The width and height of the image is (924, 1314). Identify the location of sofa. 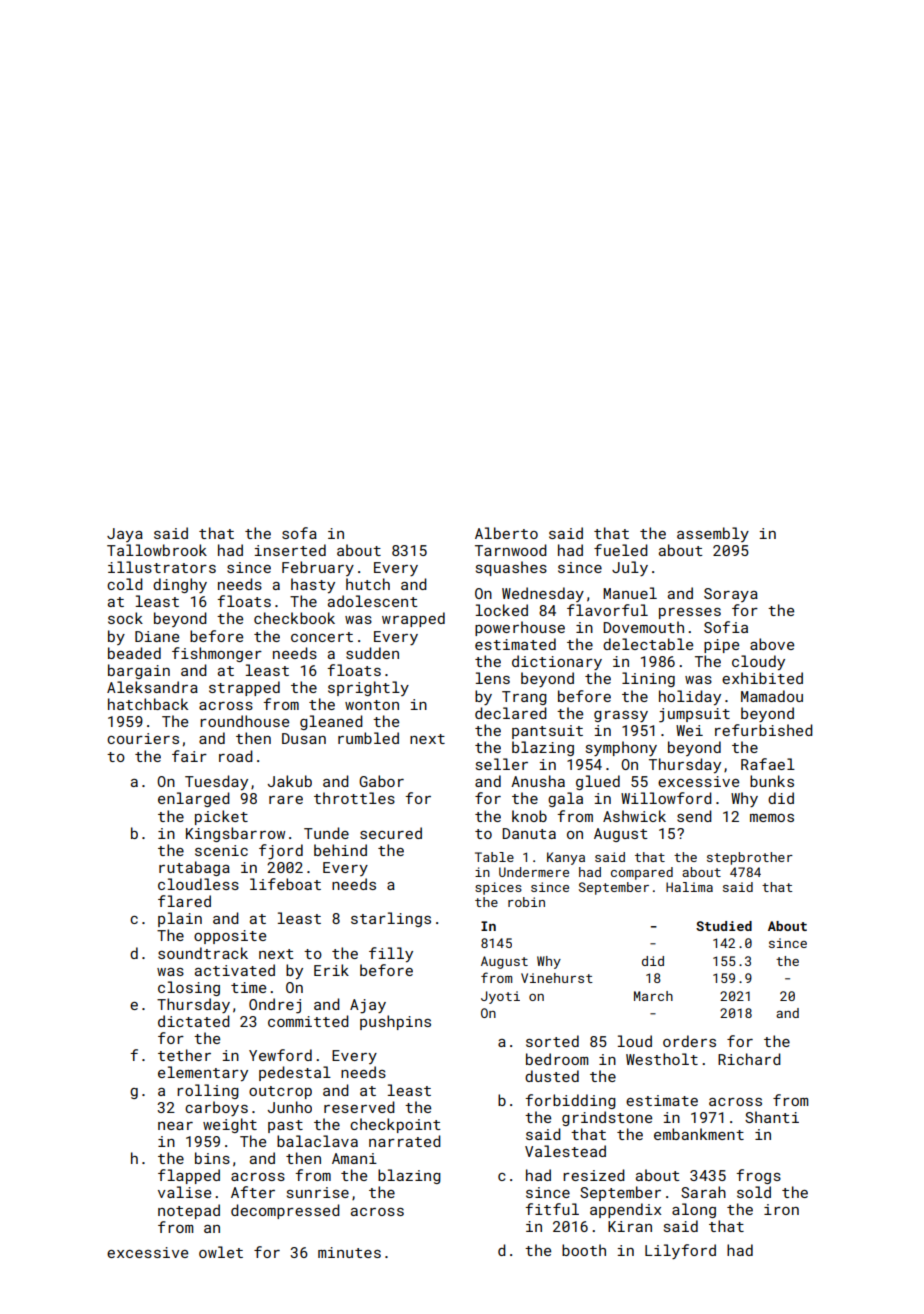
(299, 533).
